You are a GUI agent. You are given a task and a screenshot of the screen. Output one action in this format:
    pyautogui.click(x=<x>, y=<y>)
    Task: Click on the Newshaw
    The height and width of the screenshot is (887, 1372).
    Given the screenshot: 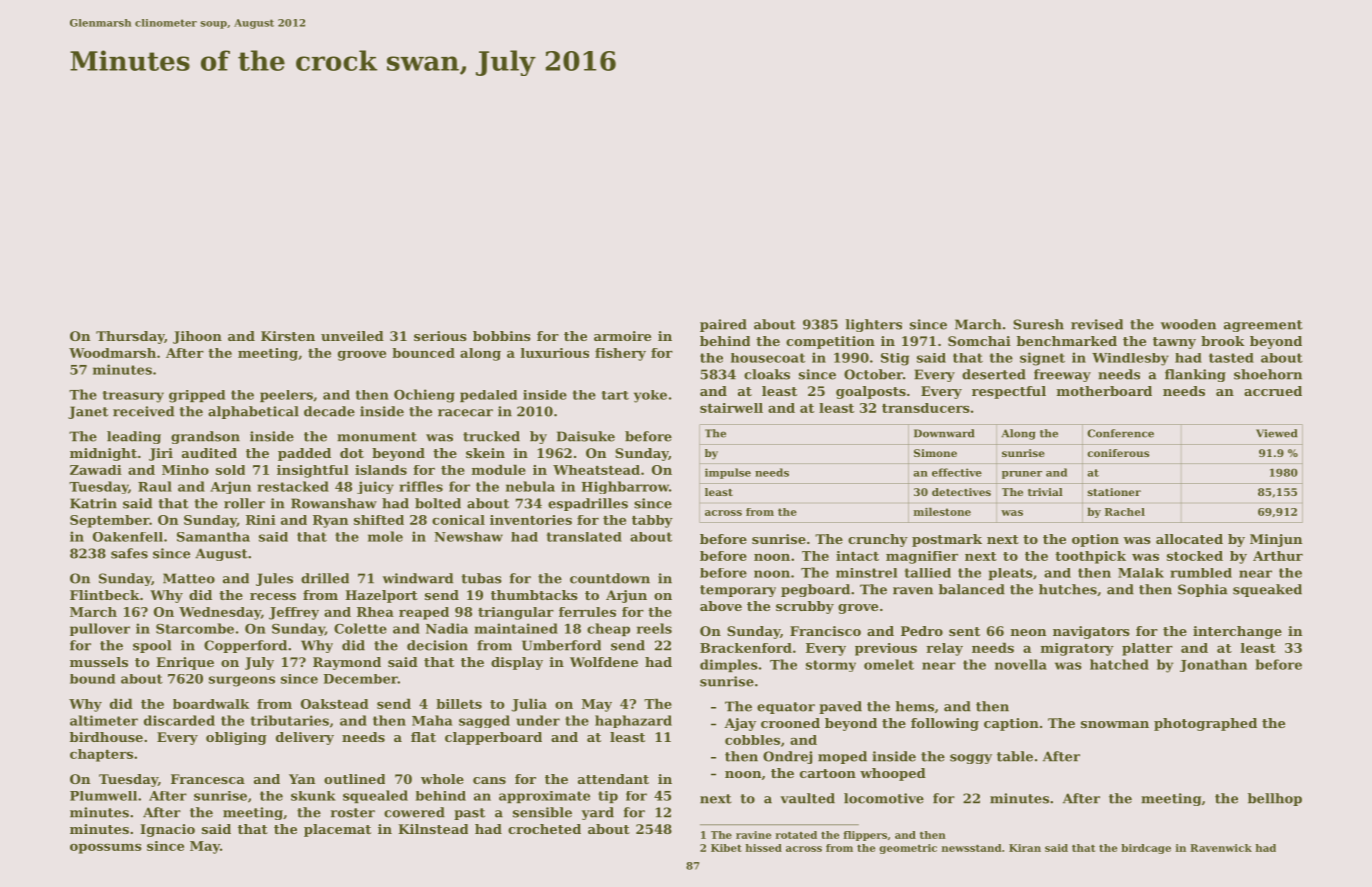 What is the action you would take?
    pyautogui.click(x=468, y=537)
